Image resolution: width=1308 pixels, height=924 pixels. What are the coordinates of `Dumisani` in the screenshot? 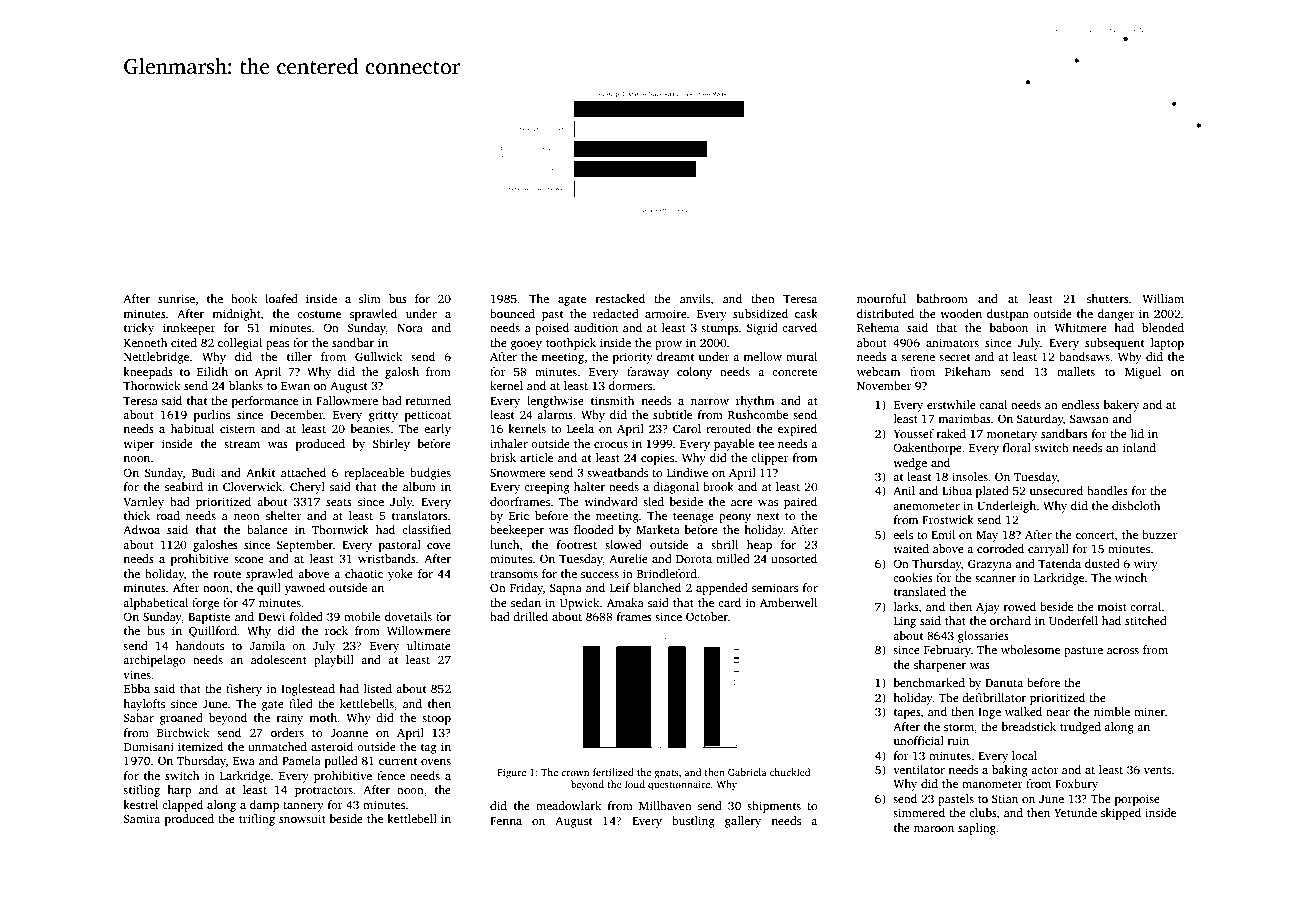 It's located at (149, 746).
